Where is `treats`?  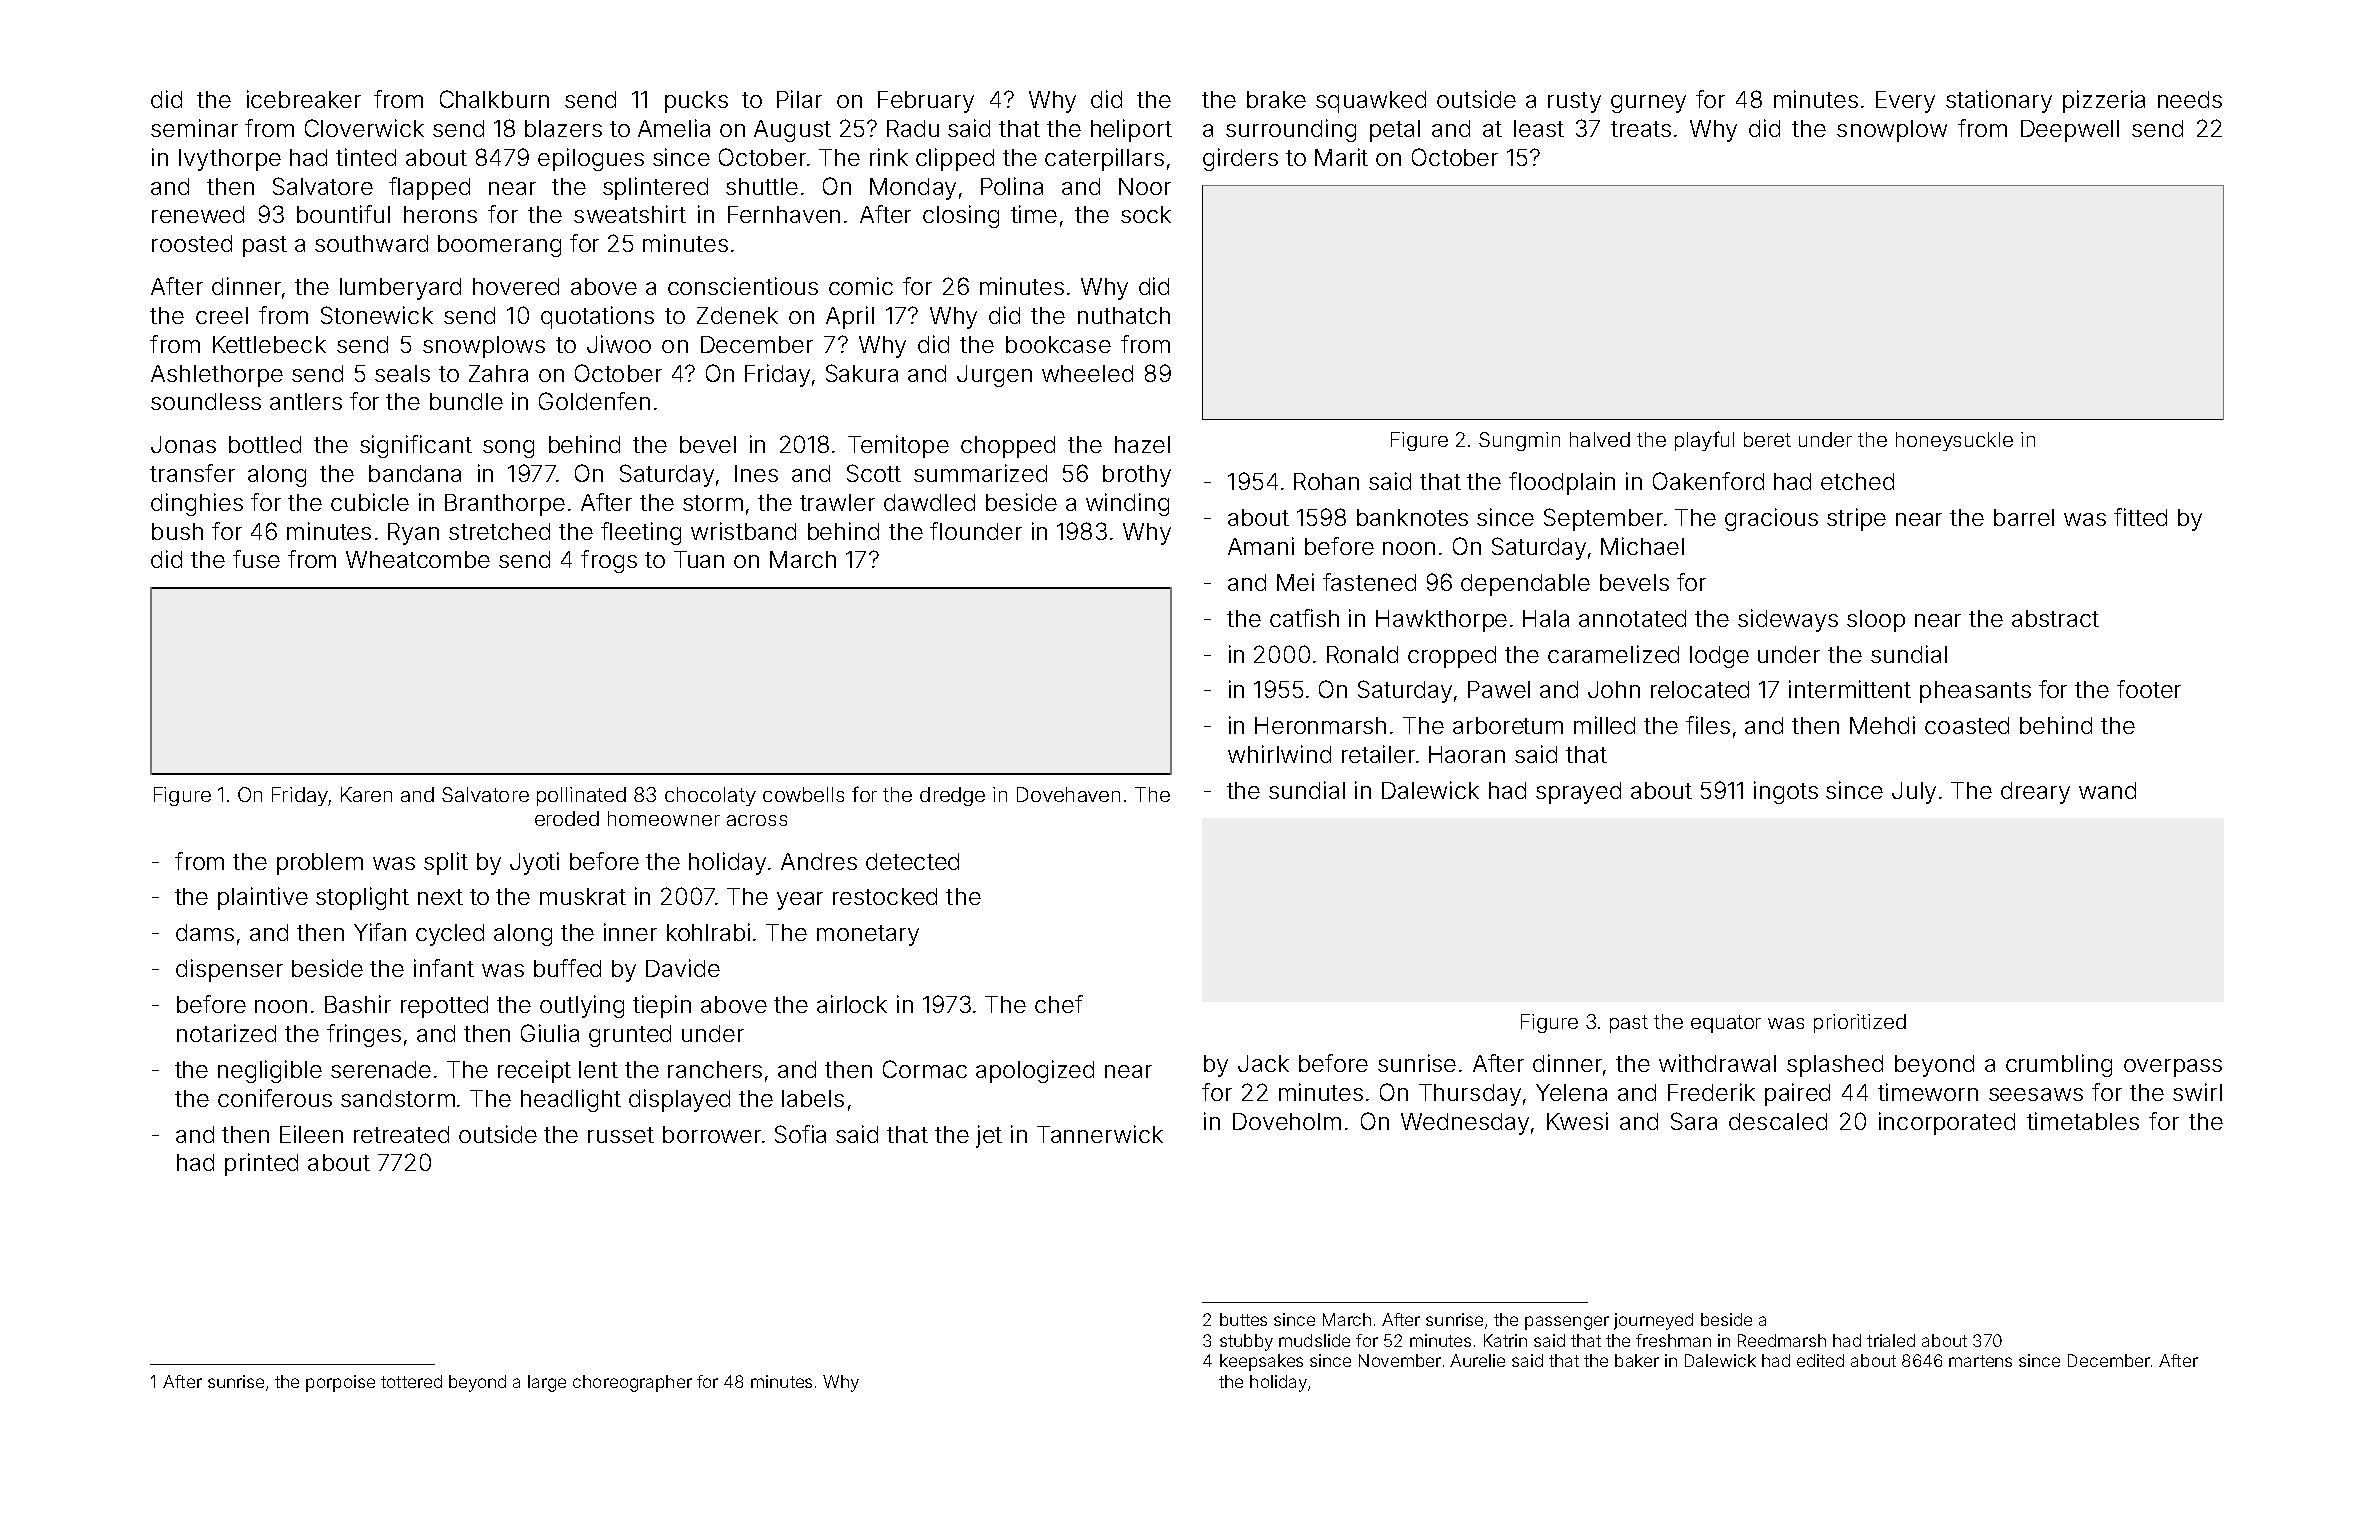 treats is located at coordinates (1641, 129).
